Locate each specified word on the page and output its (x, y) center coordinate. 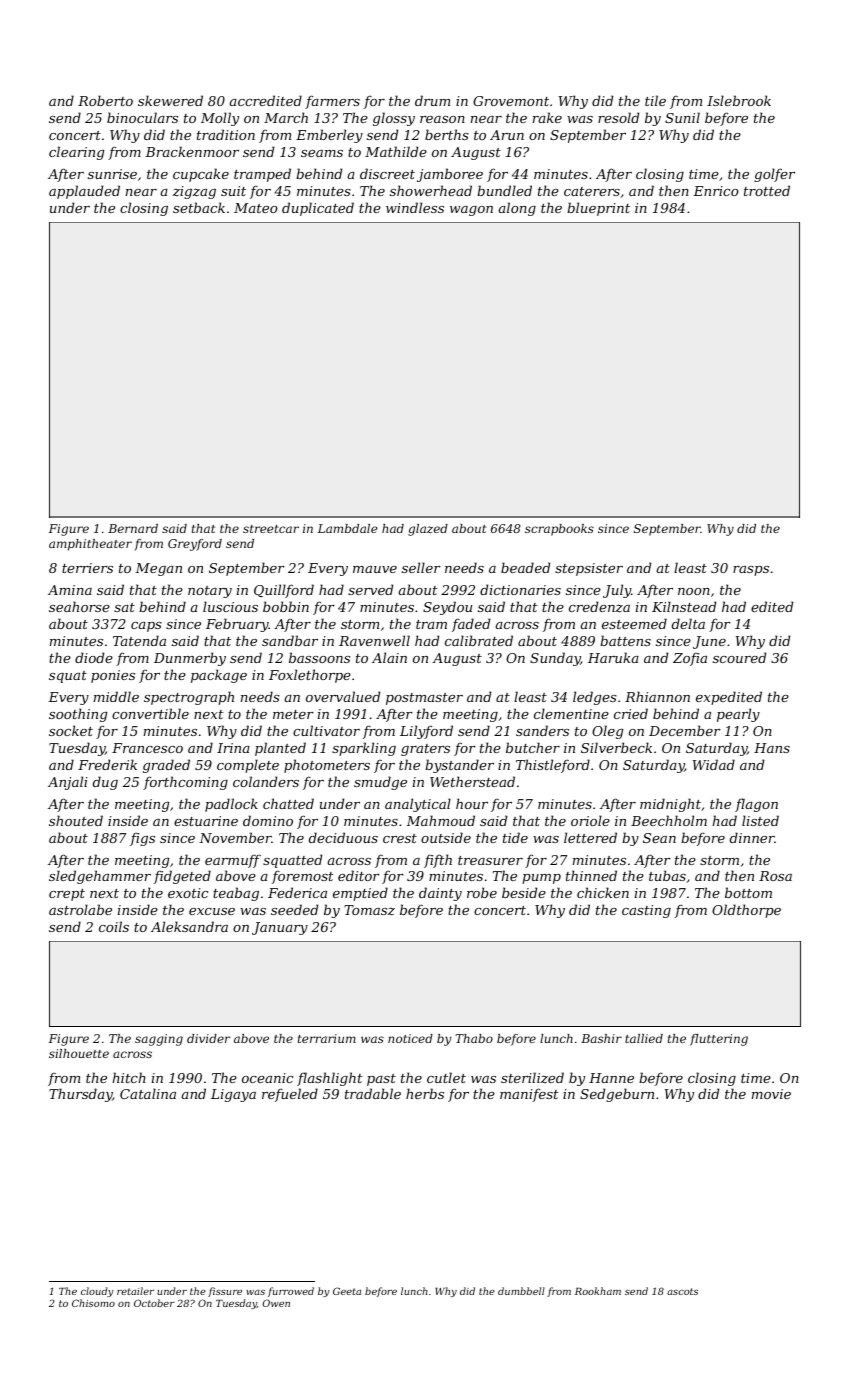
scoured (739, 657)
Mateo (256, 208)
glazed (428, 530)
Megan (158, 569)
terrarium (327, 1038)
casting (646, 911)
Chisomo (93, 1303)
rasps (751, 571)
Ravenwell (374, 640)
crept (67, 895)
